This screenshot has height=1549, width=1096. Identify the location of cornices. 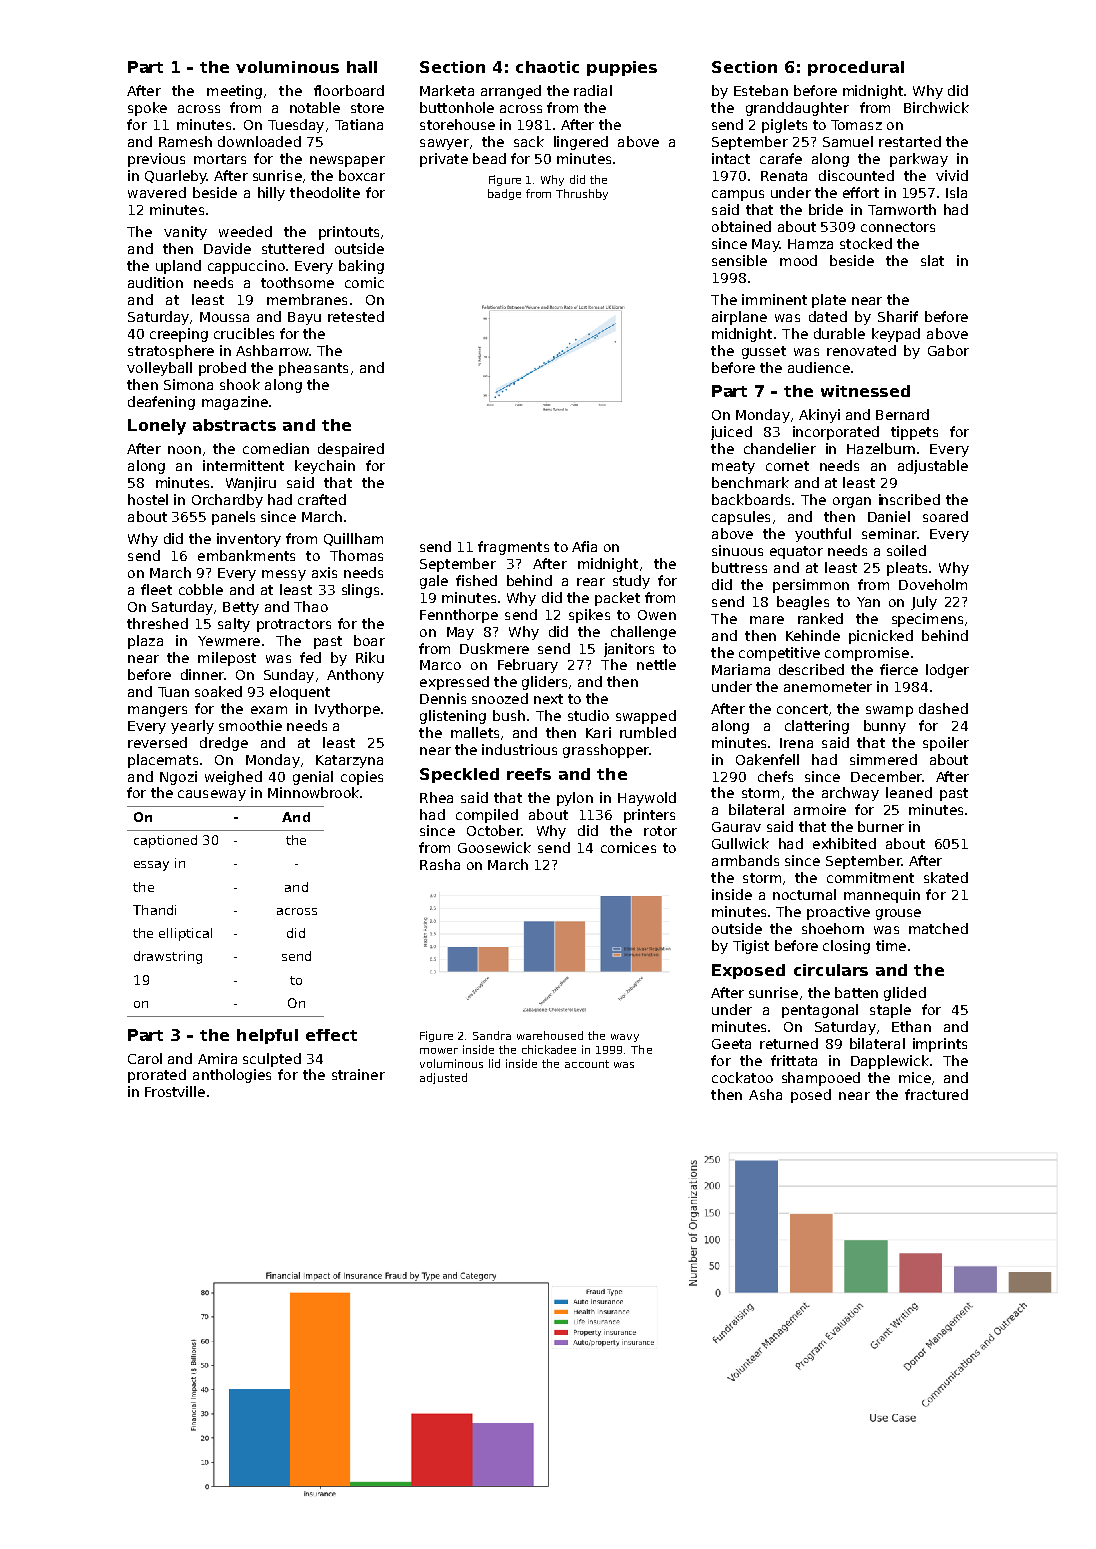
(628, 847).
